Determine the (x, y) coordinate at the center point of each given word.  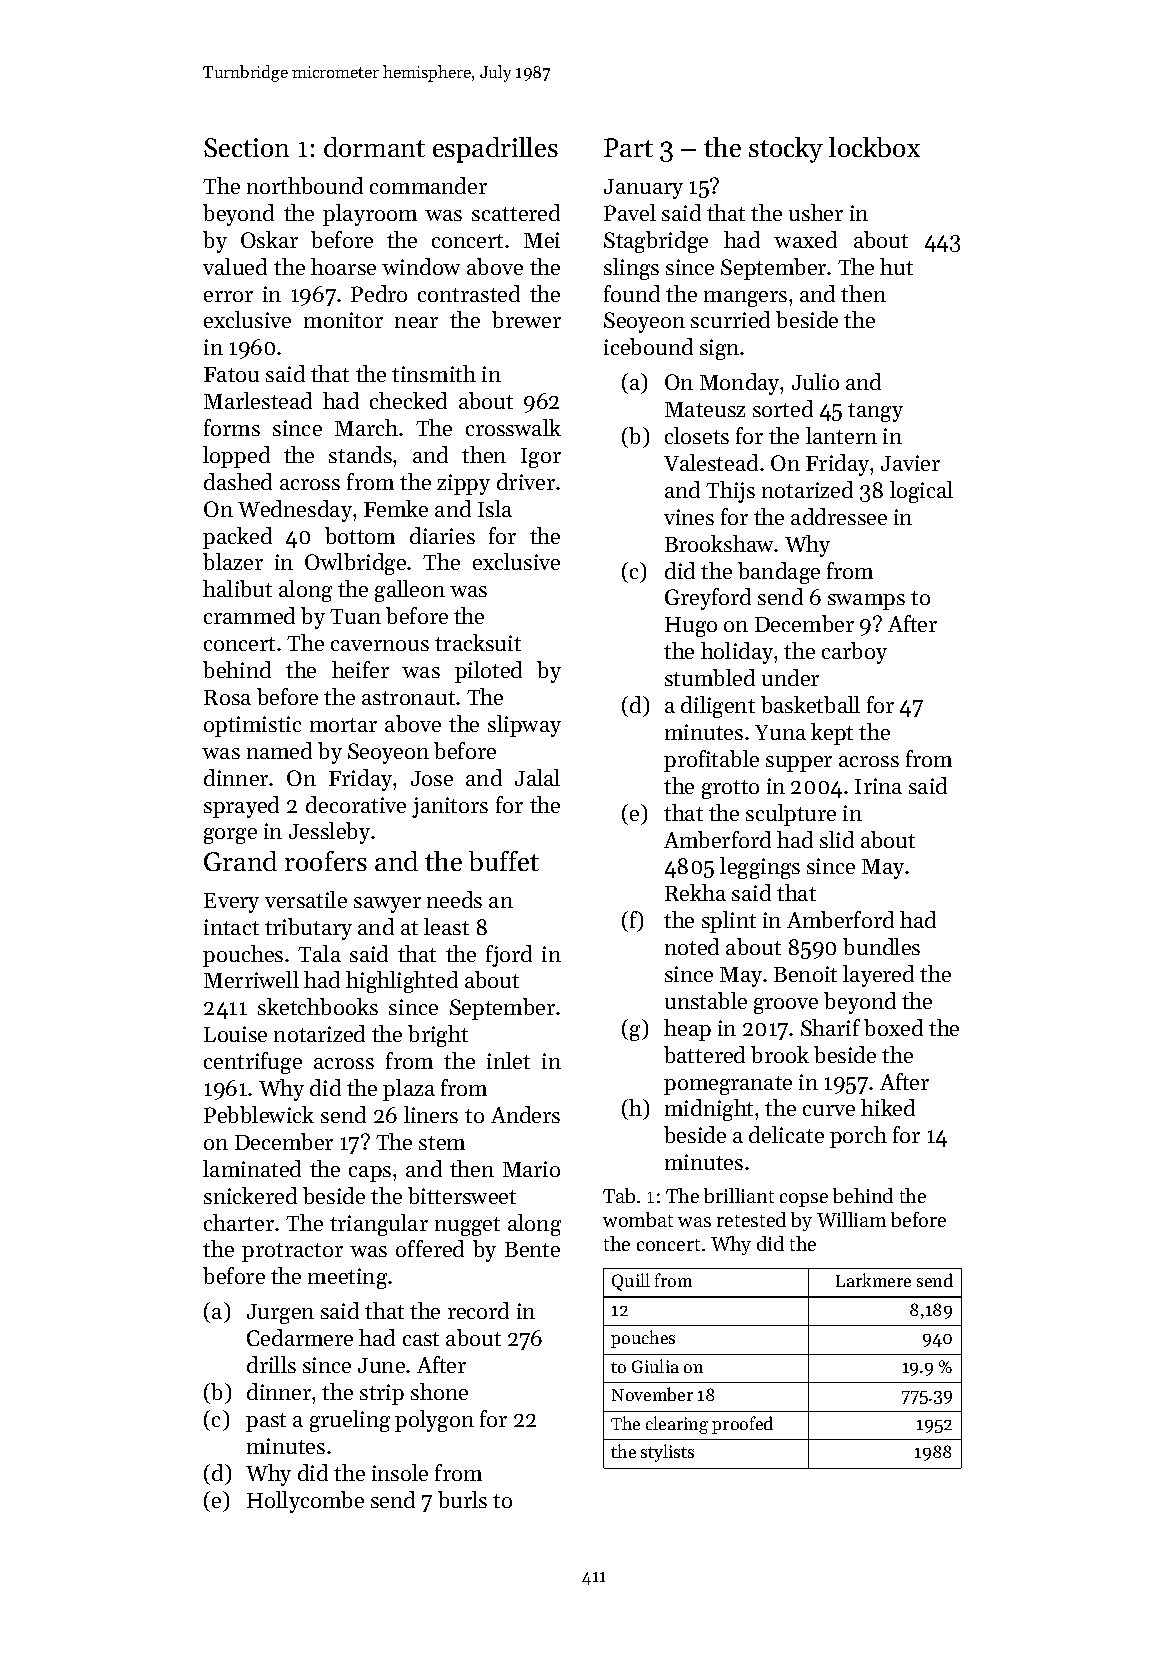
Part (628, 147)
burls (462, 1499)
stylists (667, 1453)
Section (246, 147)
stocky (786, 150)
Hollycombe (305, 1502)
